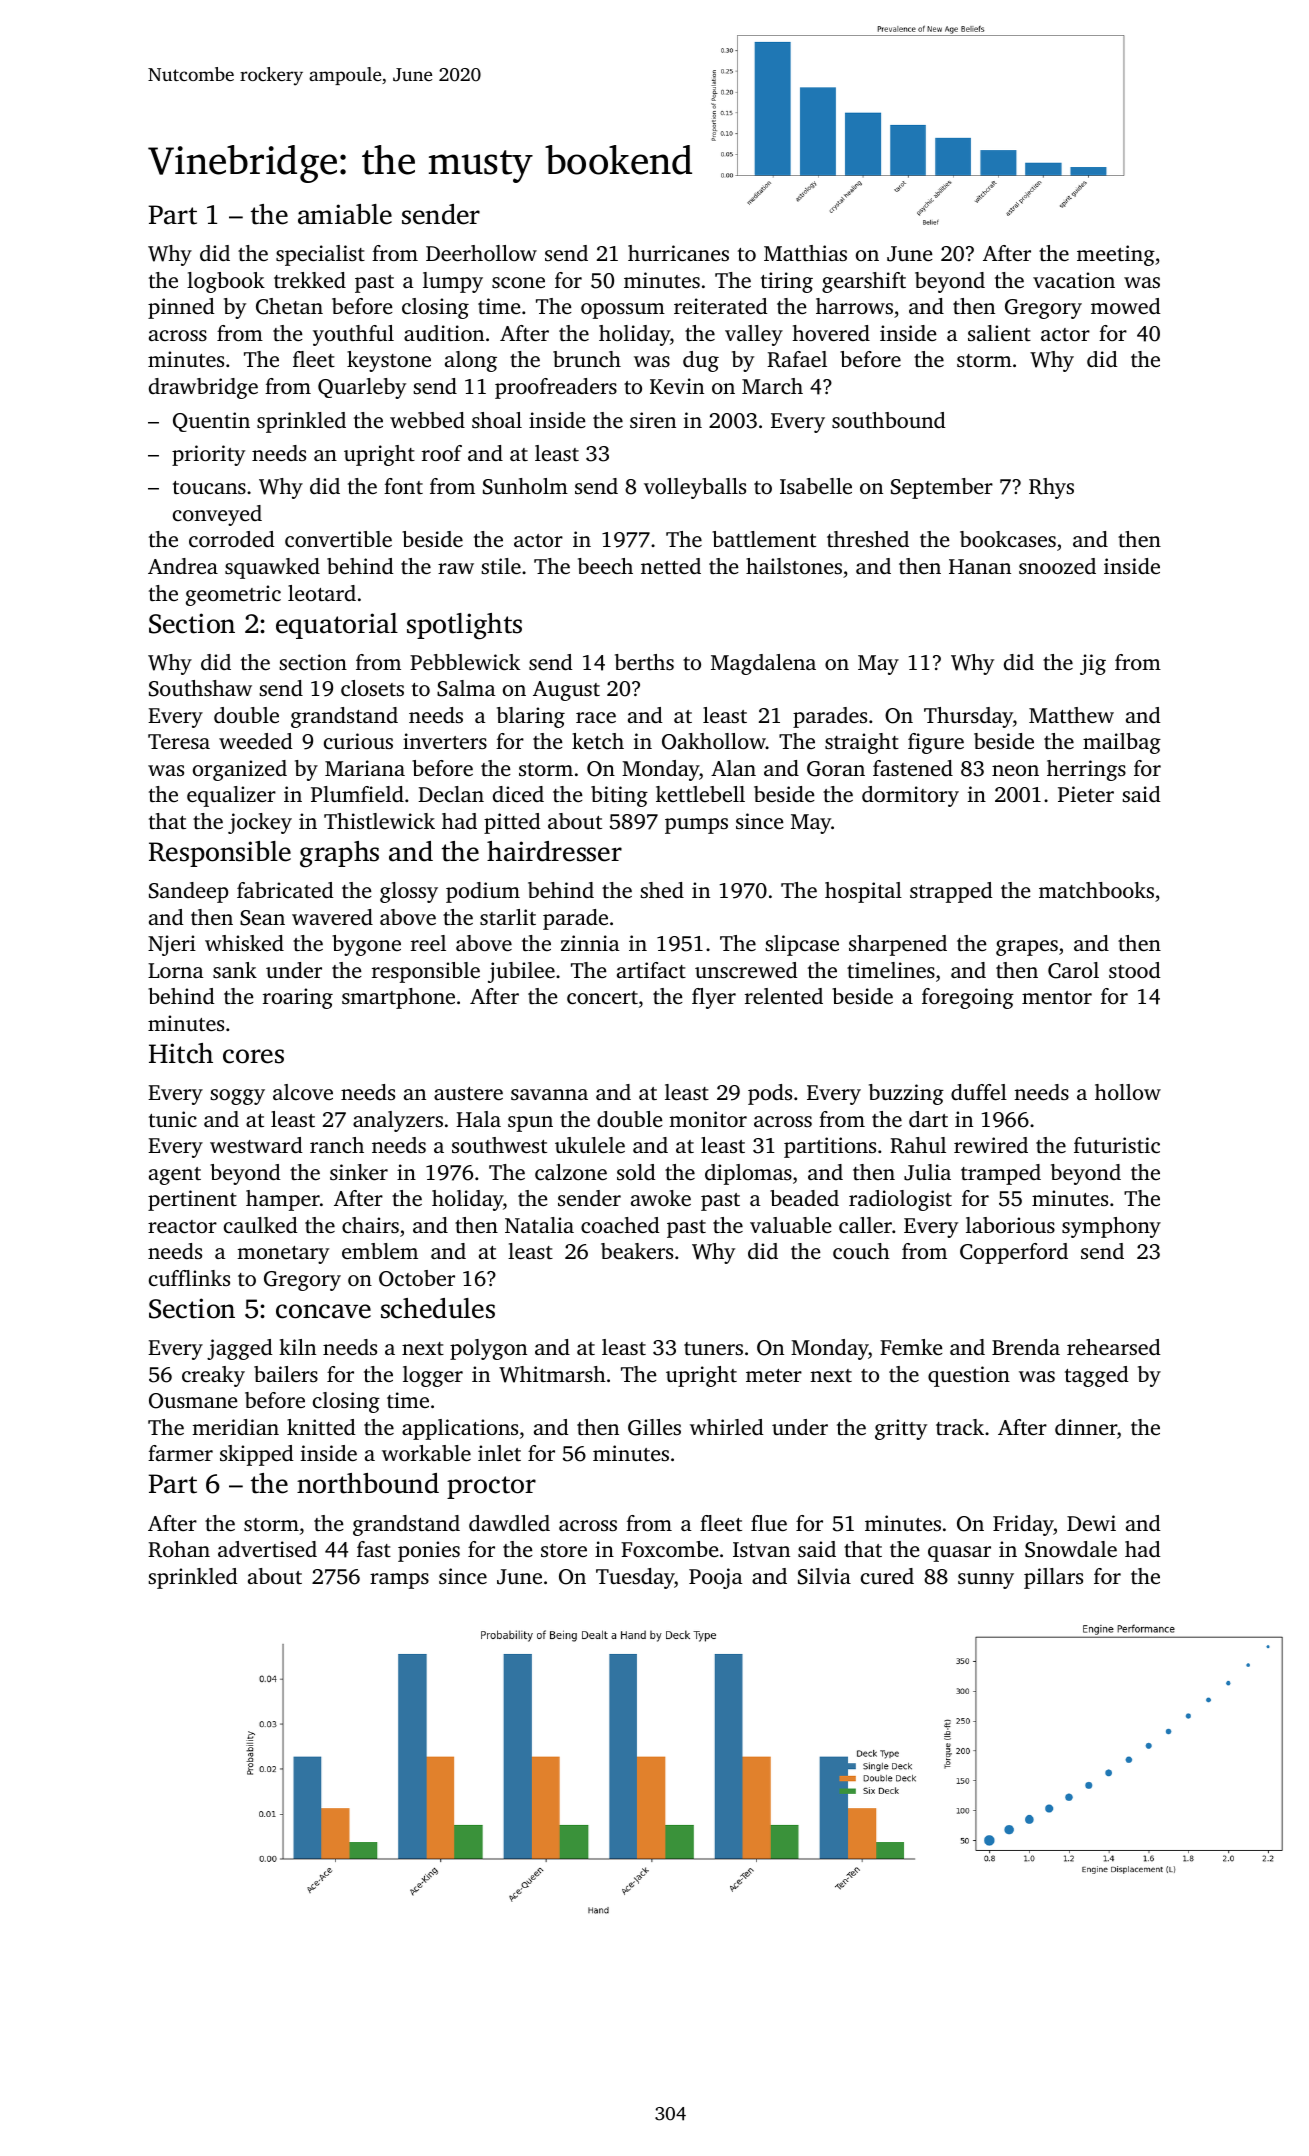 The image size is (1309, 2156). I want to click on meeting, so click(1116, 255).
